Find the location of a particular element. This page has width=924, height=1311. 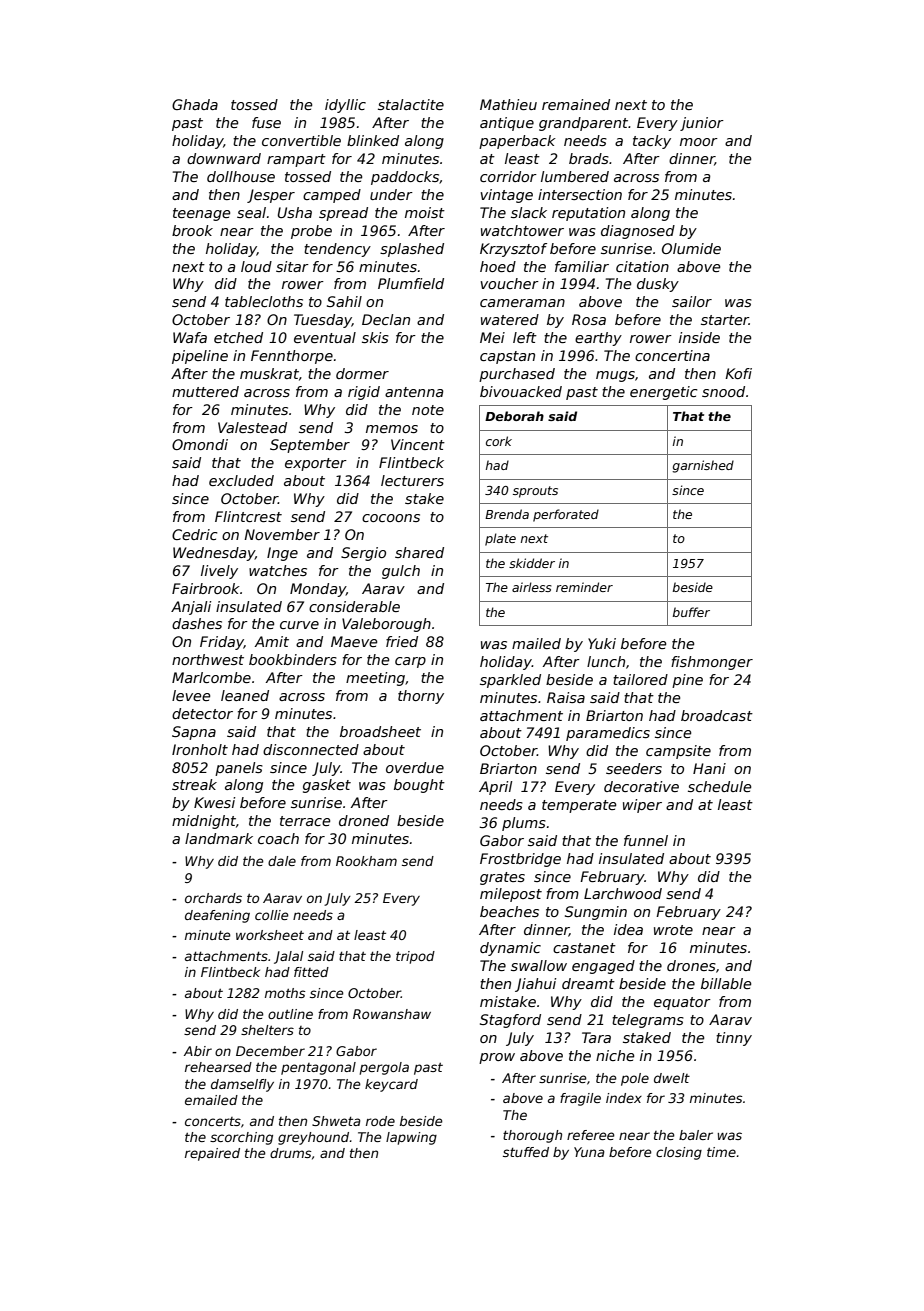

Yuki is located at coordinates (602, 643).
